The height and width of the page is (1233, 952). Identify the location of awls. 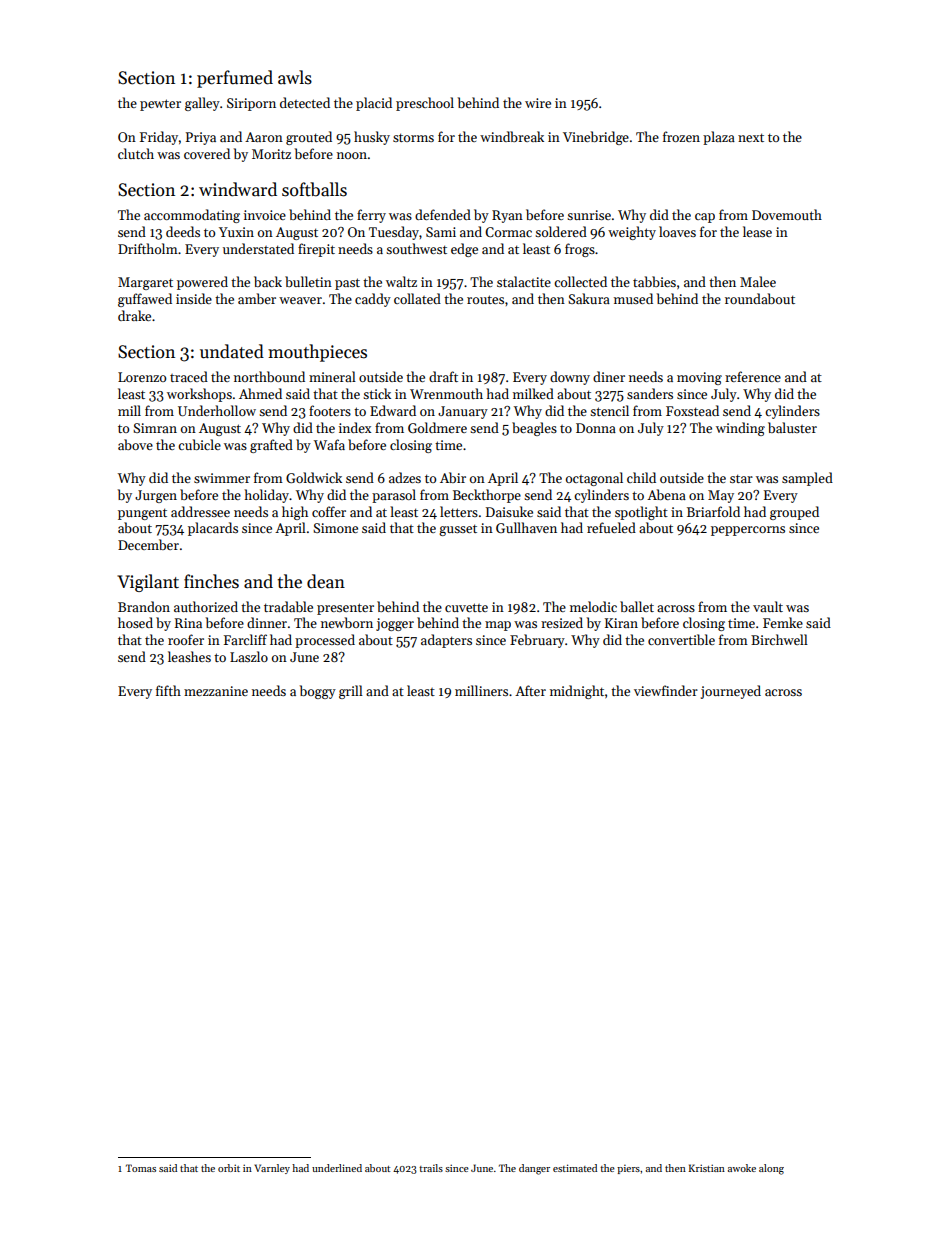
(295, 77).
